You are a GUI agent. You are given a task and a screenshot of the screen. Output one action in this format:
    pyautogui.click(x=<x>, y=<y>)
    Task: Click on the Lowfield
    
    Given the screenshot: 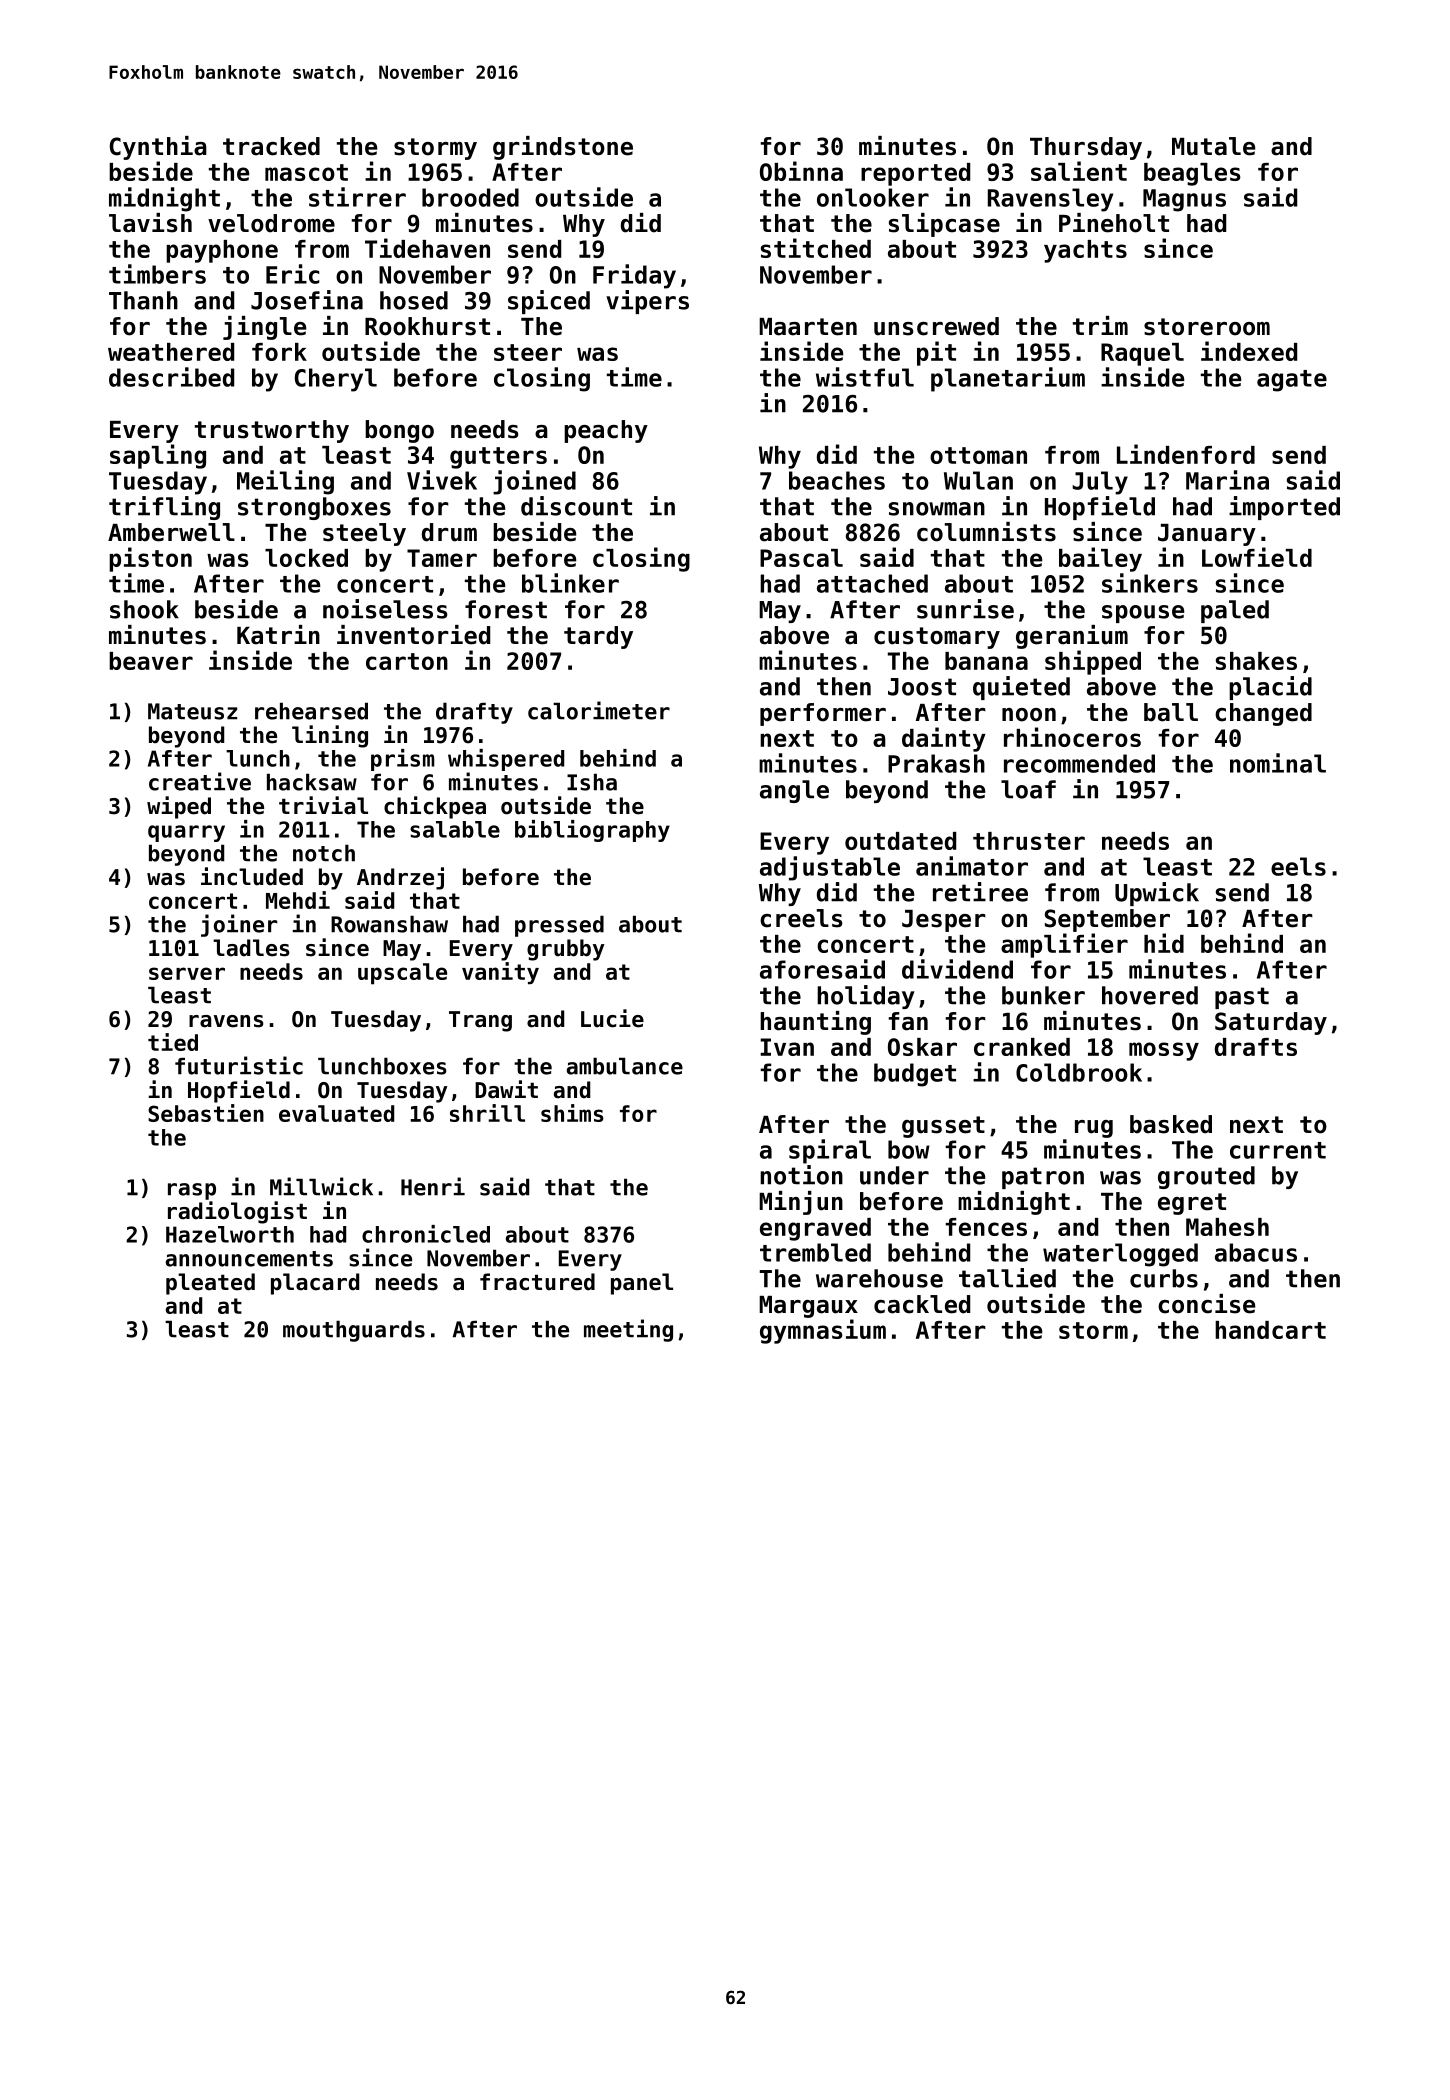 What is the action you would take?
    pyautogui.click(x=1257, y=557)
